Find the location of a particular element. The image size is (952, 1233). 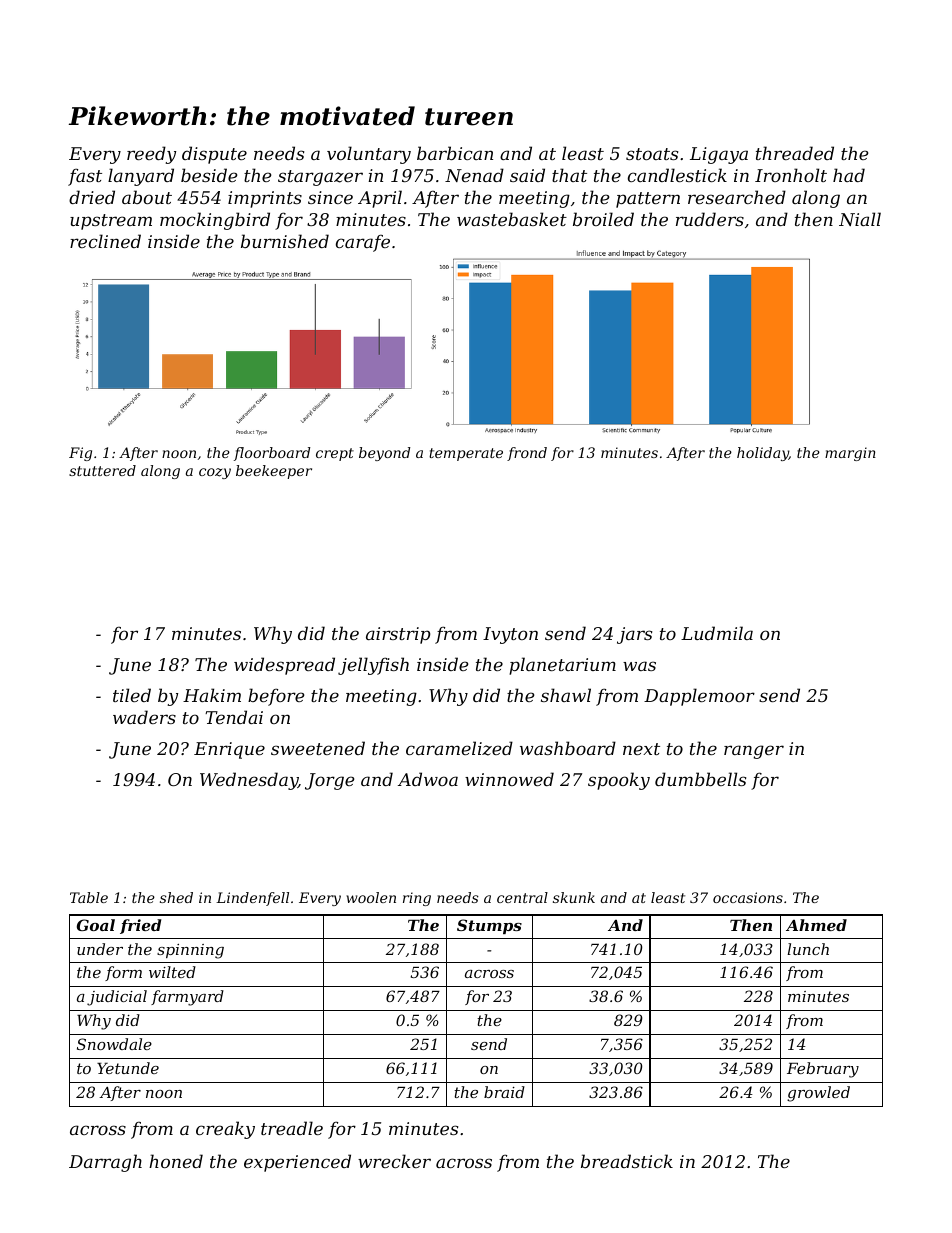

judicial is located at coordinates (117, 998).
